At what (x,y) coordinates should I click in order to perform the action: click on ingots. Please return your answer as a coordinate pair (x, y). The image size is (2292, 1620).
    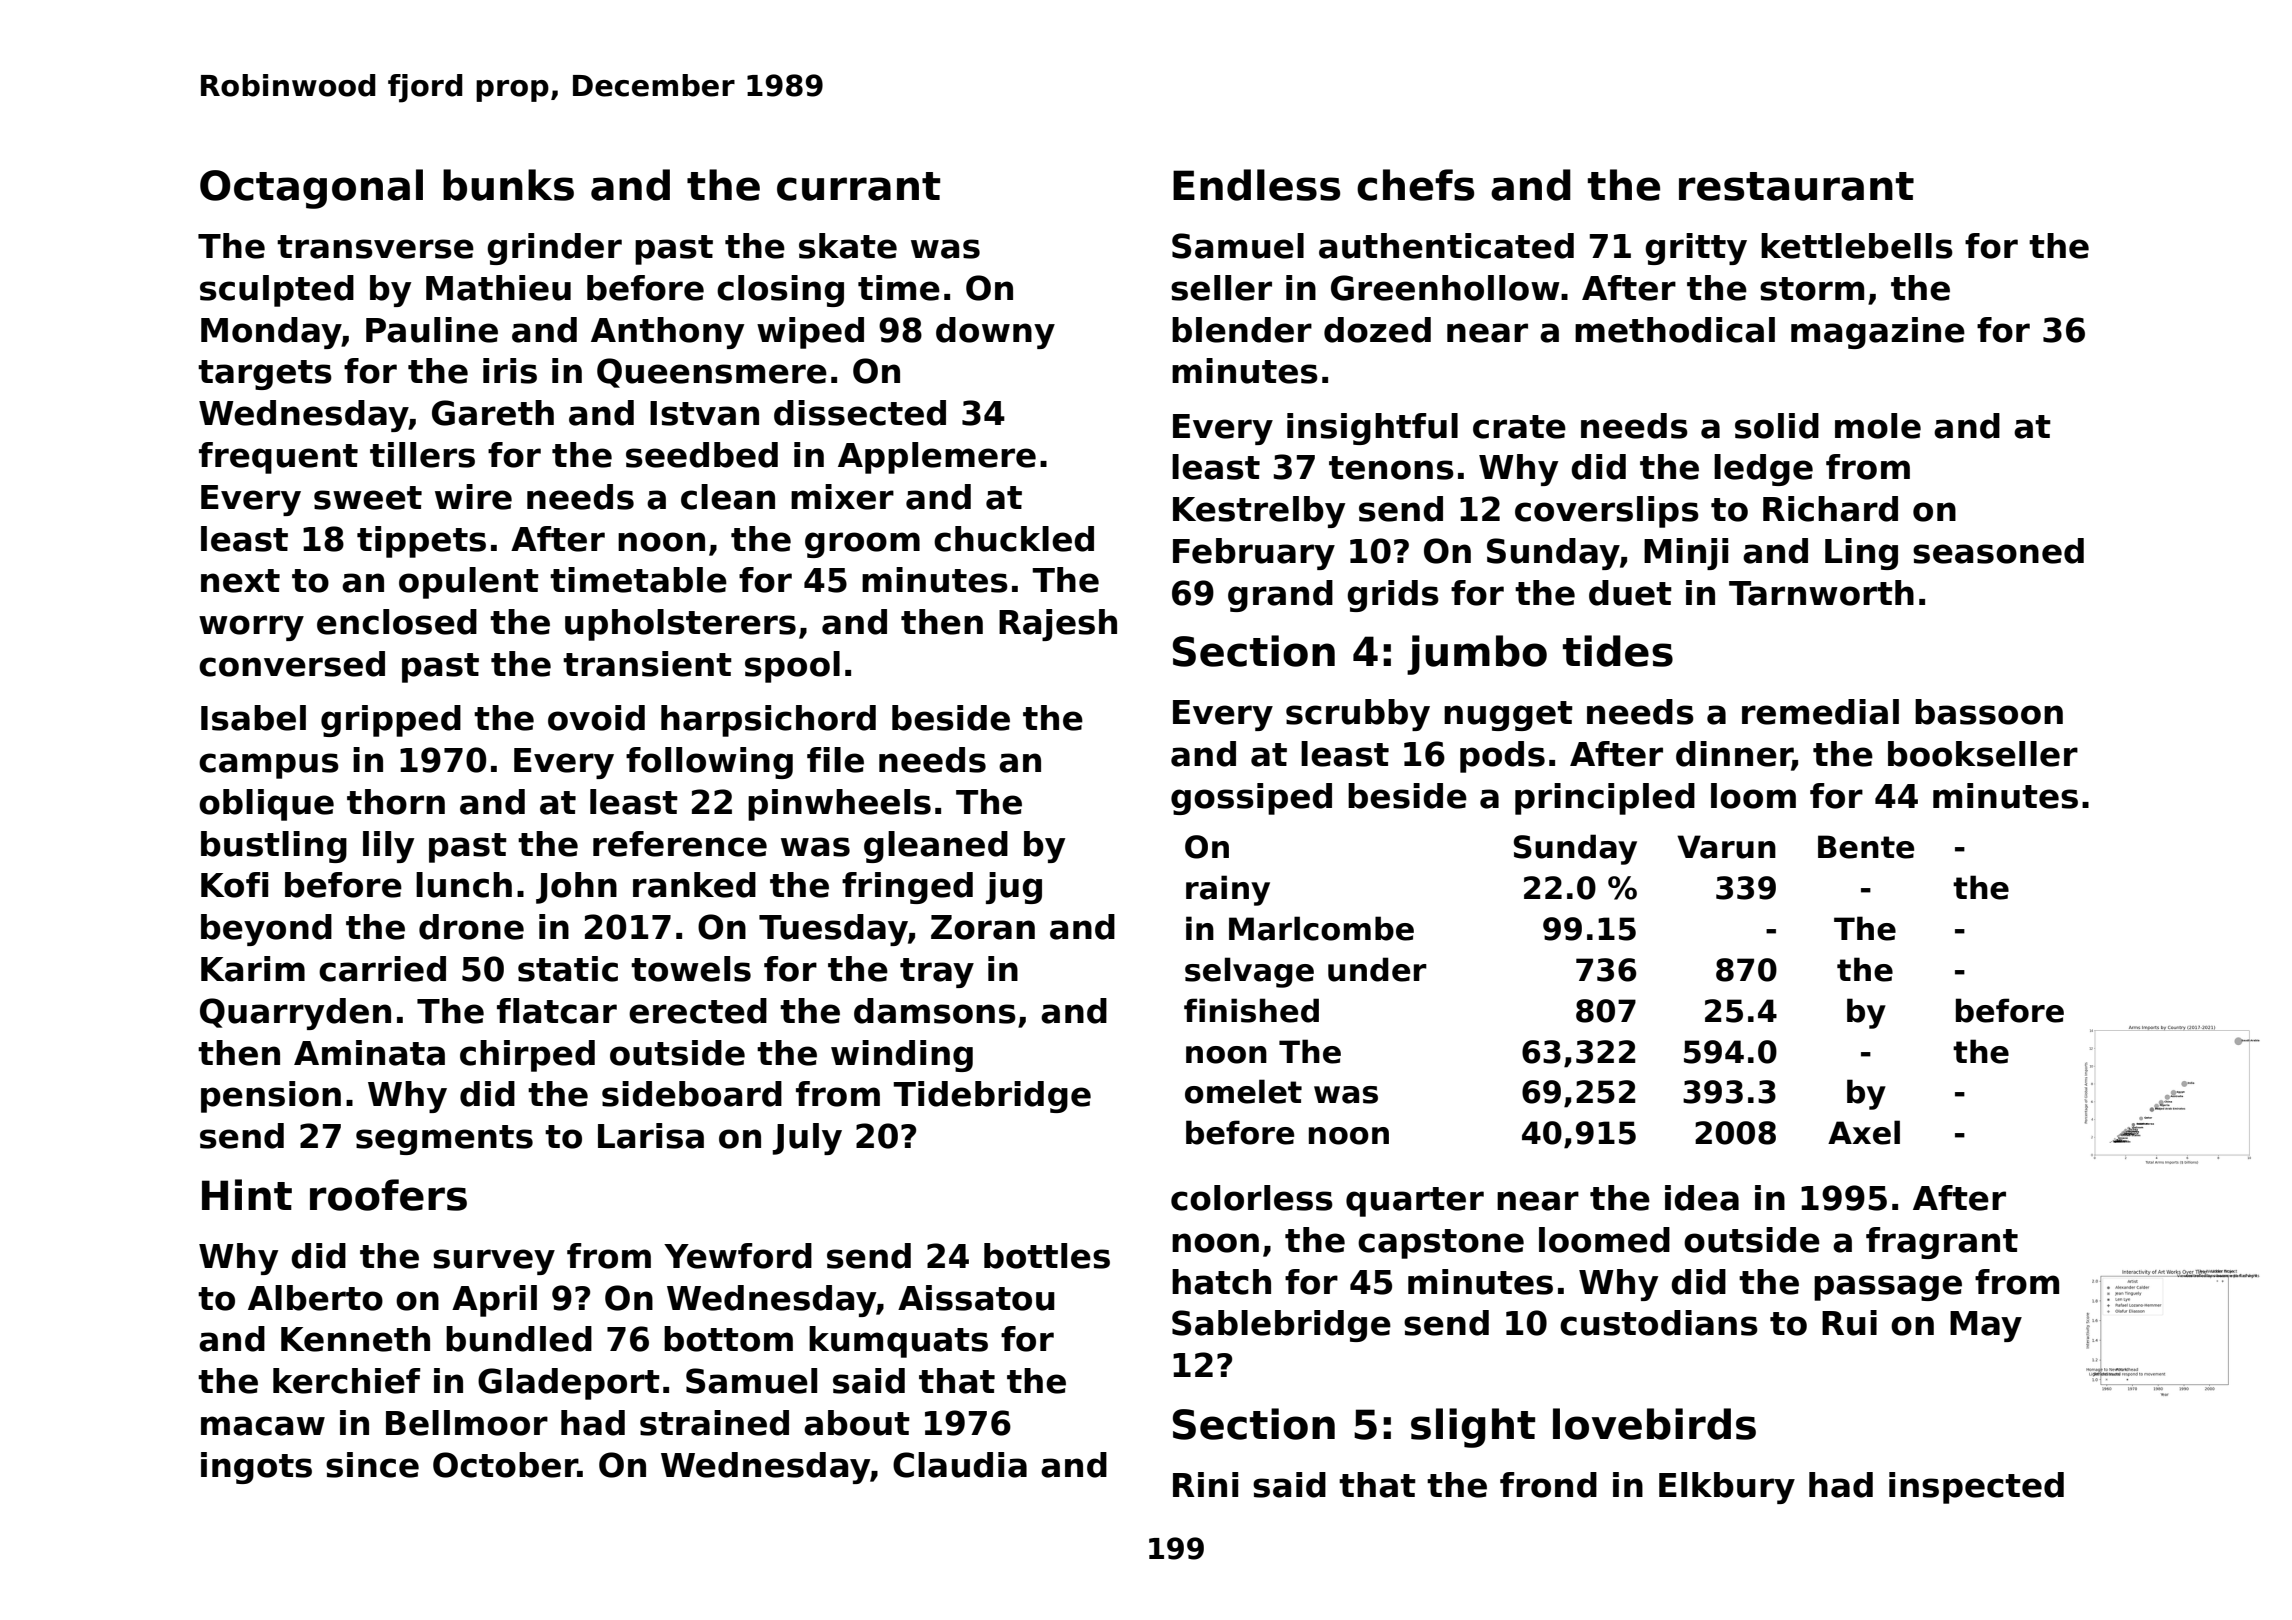
    Looking at the image, I should click on (256, 1468).
